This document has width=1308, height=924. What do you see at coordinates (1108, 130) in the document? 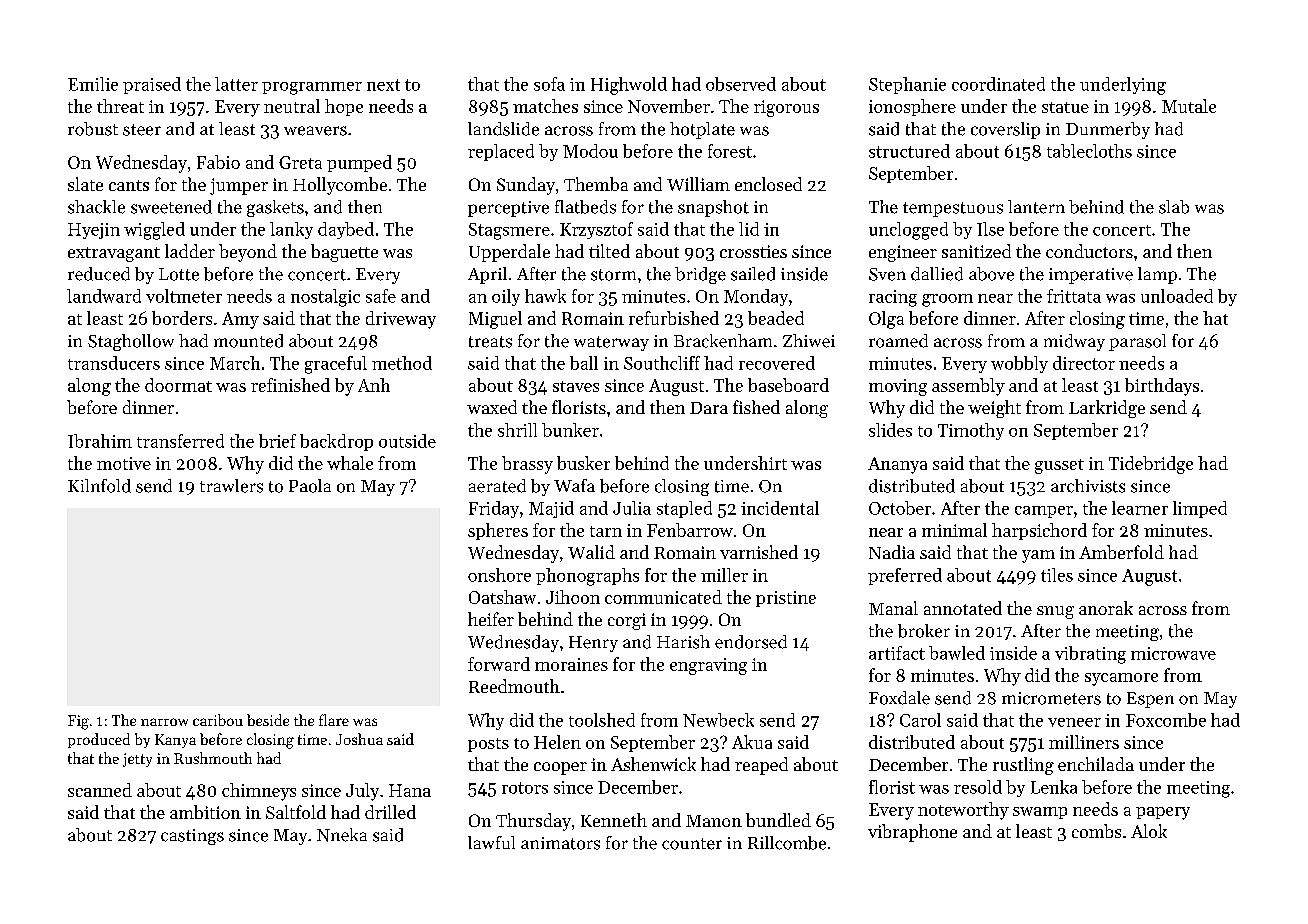
I see `Dunmerby` at bounding box center [1108, 130].
